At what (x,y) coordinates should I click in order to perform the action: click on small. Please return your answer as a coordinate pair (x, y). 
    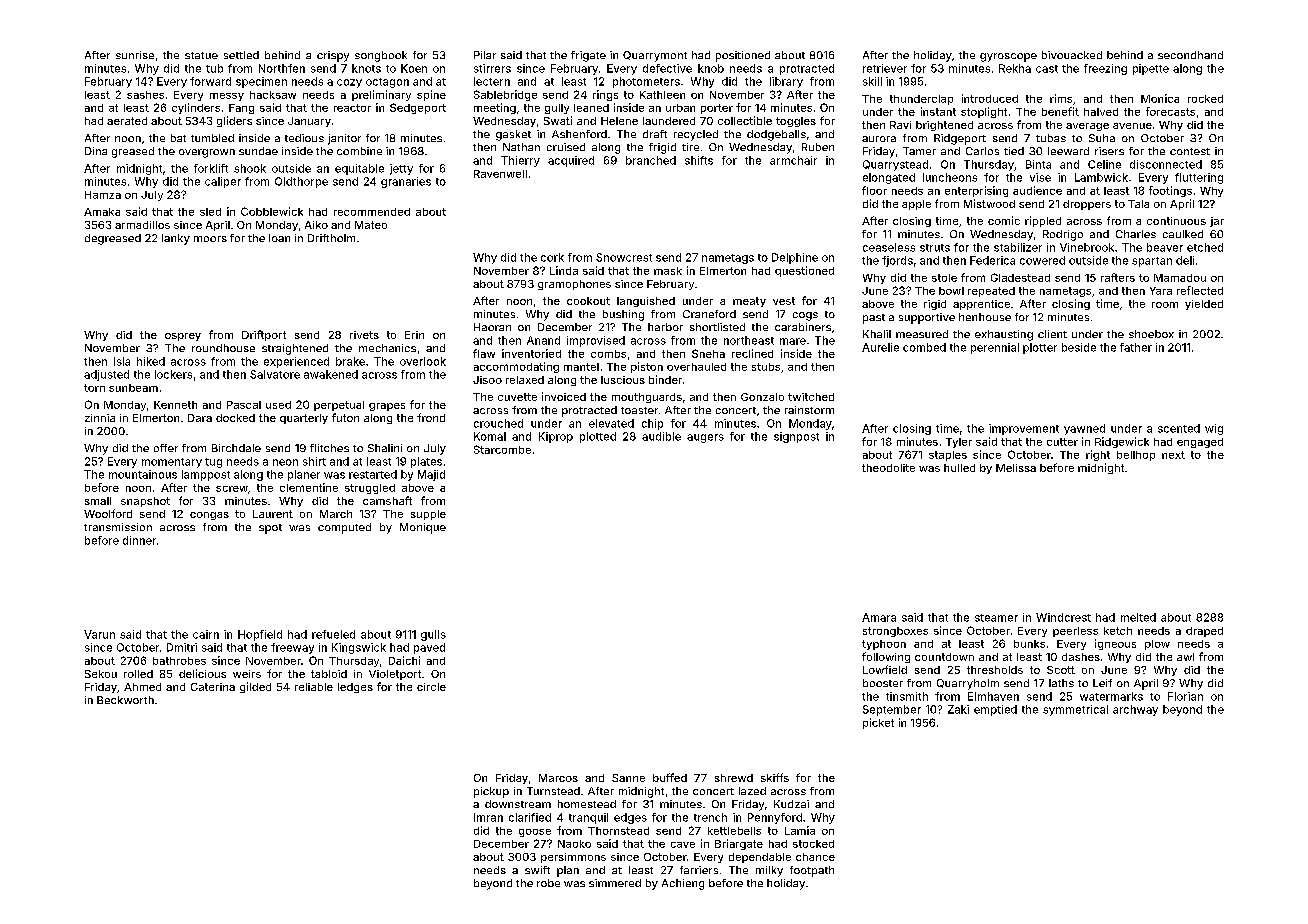
    Looking at the image, I should click on (98, 501).
